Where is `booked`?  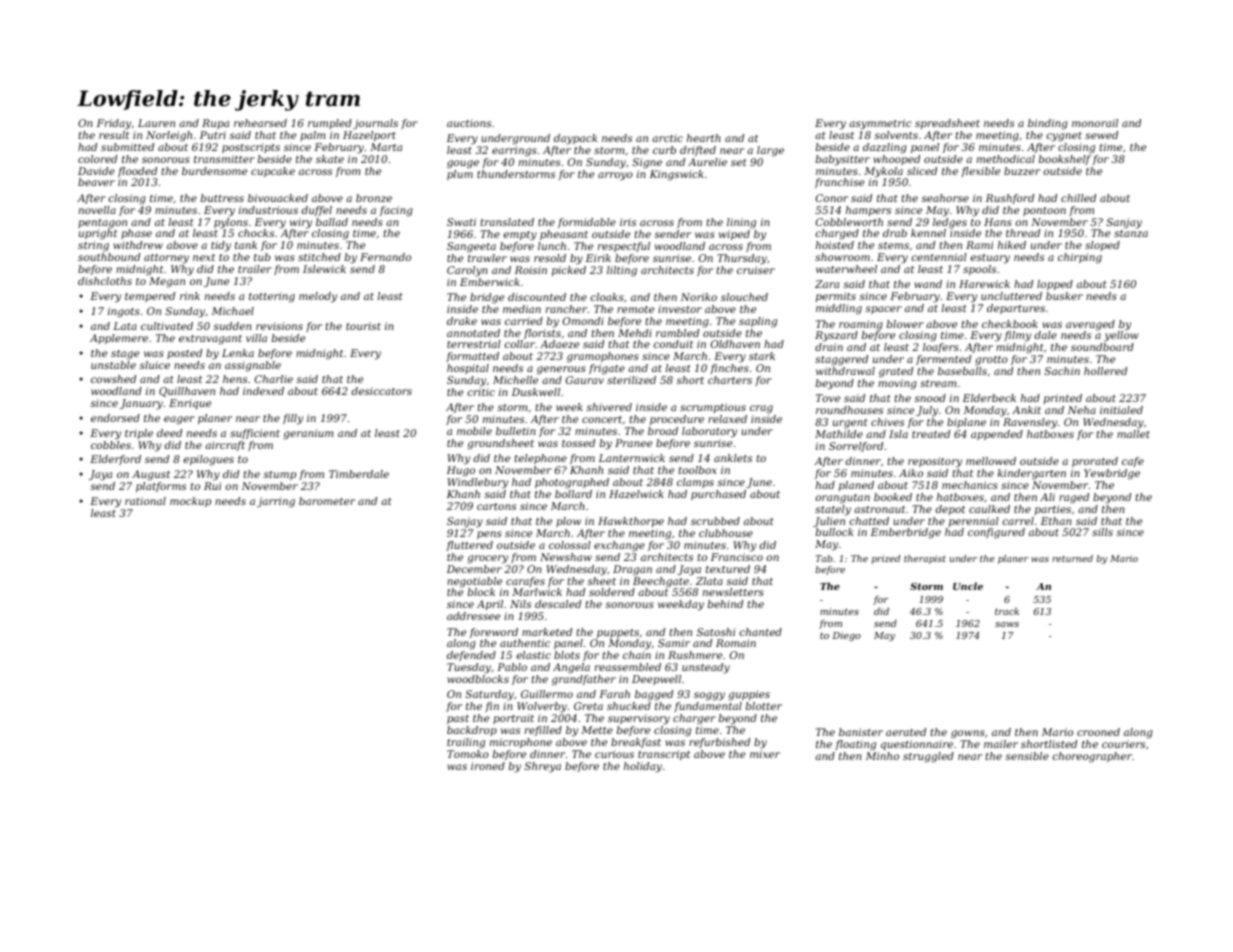 booked is located at coordinates (893, 497).
